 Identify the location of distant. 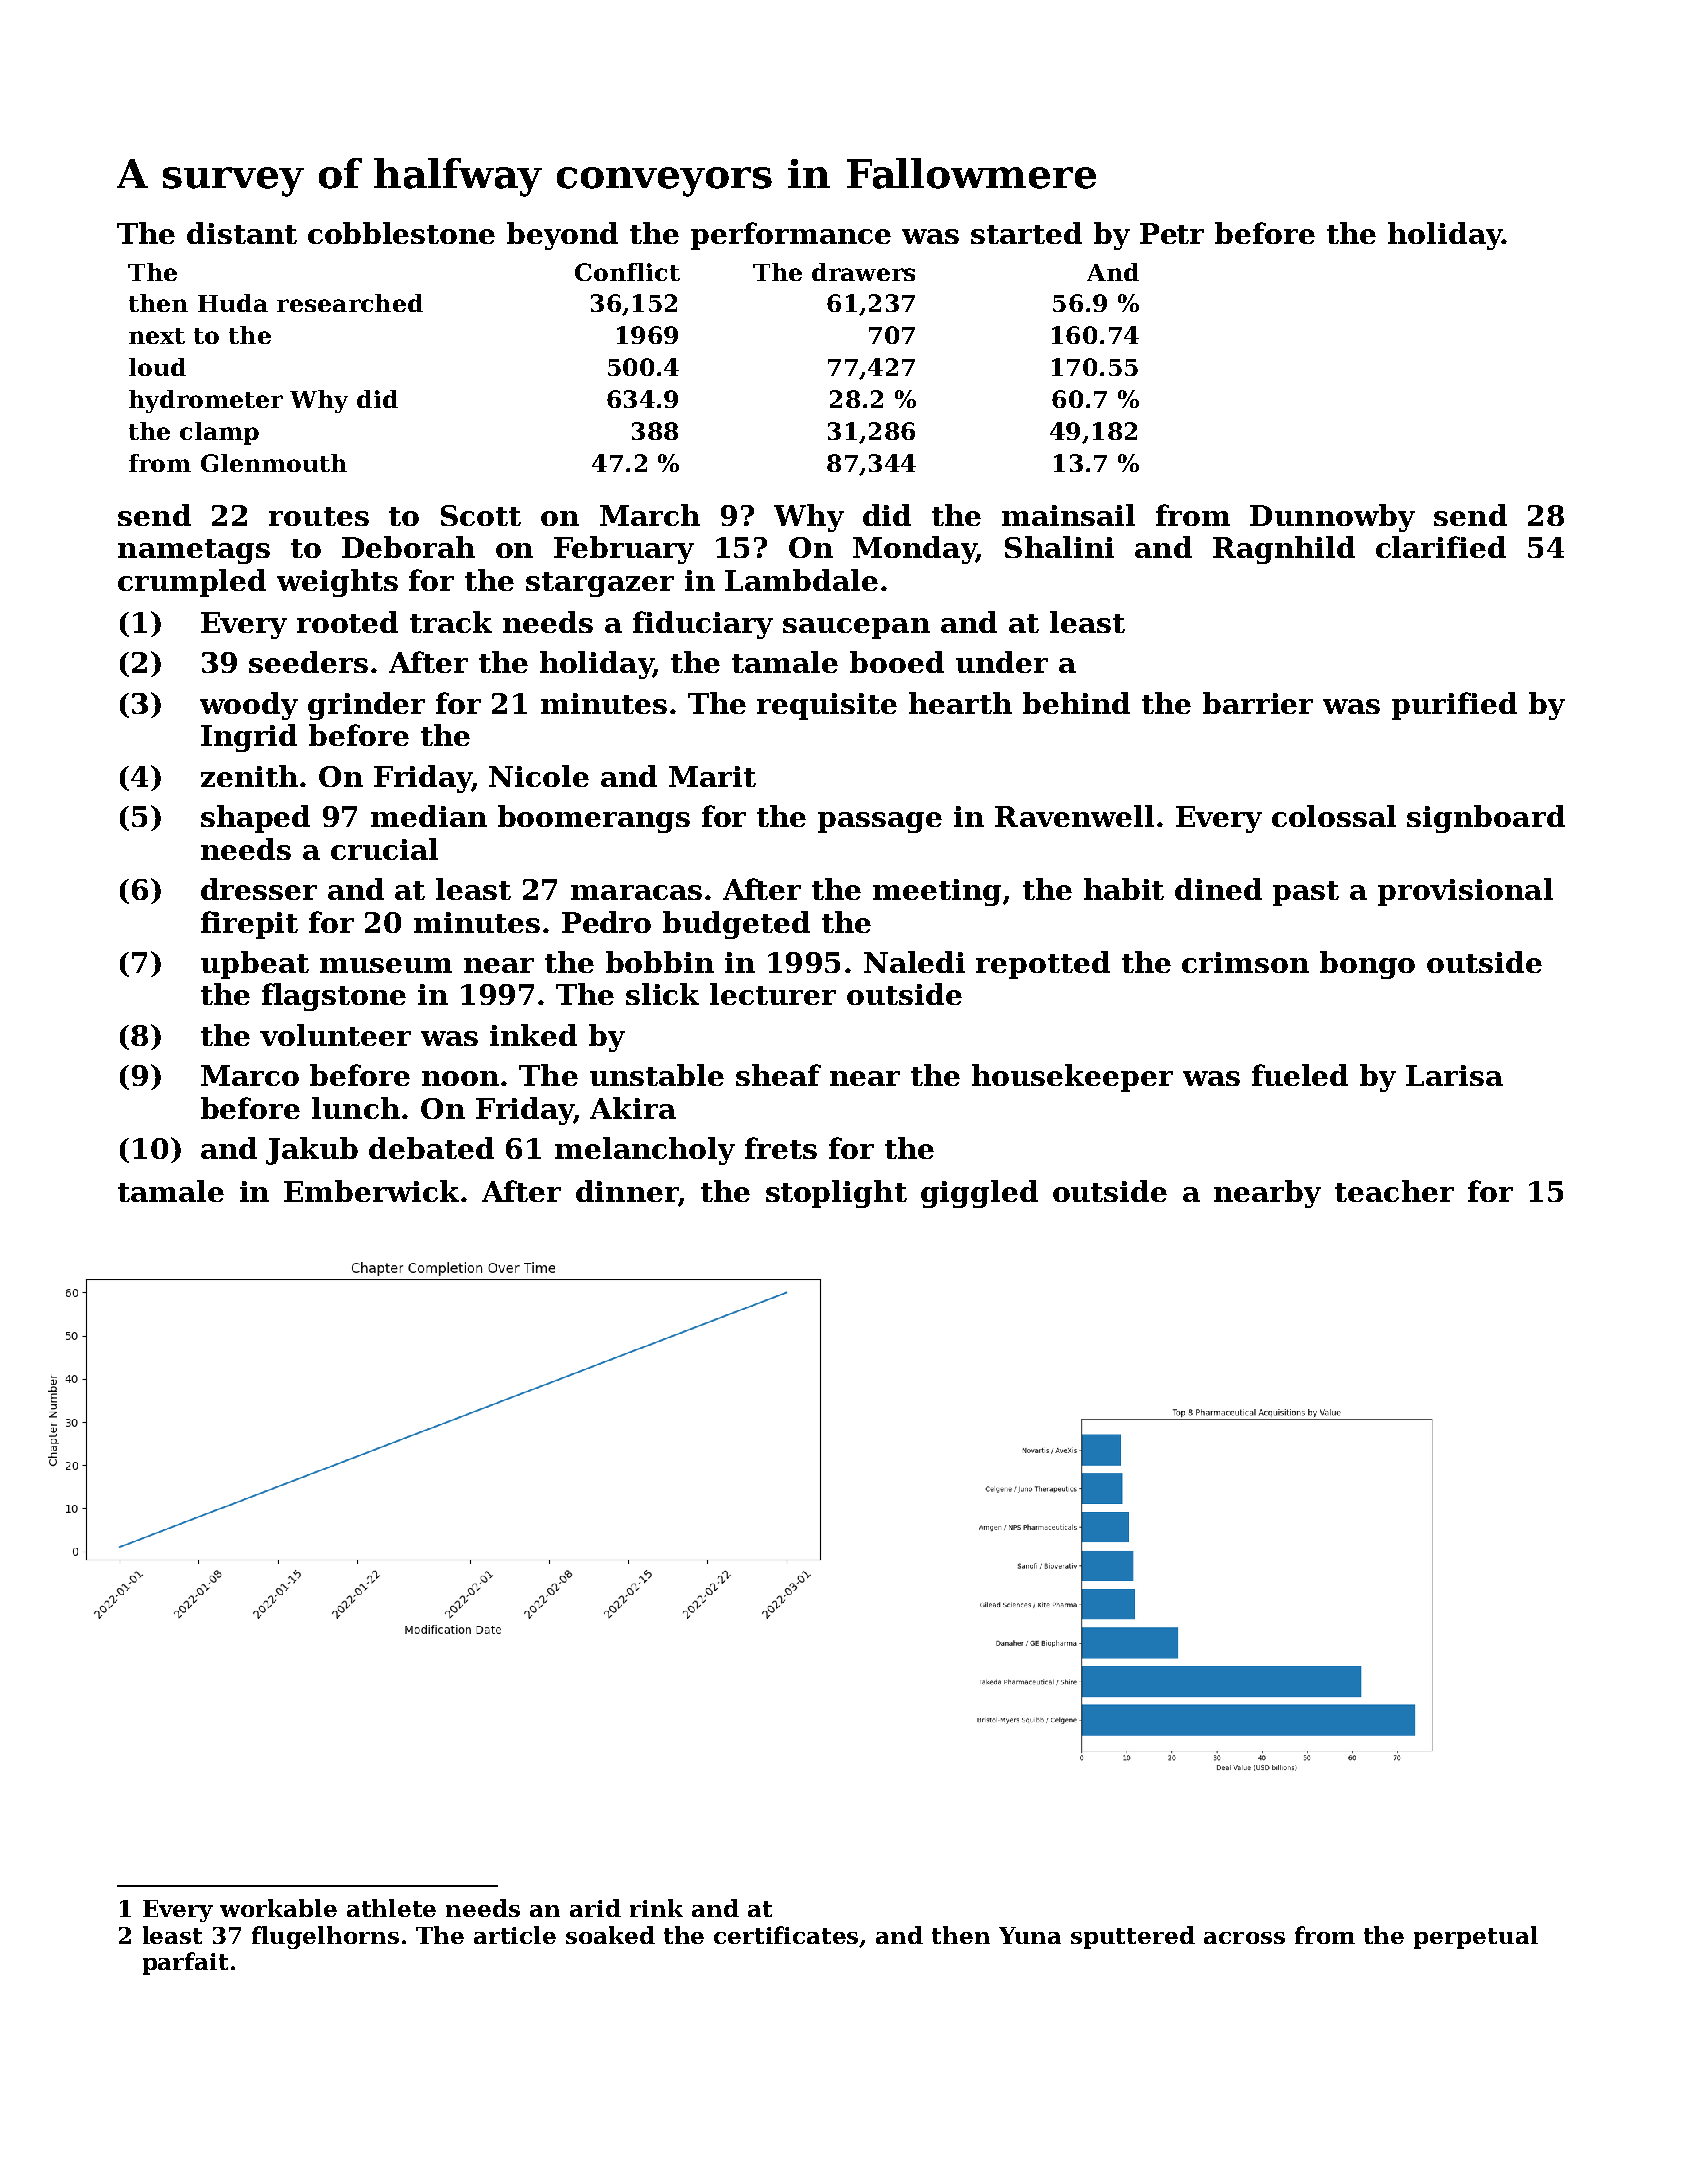
(242, 233).
